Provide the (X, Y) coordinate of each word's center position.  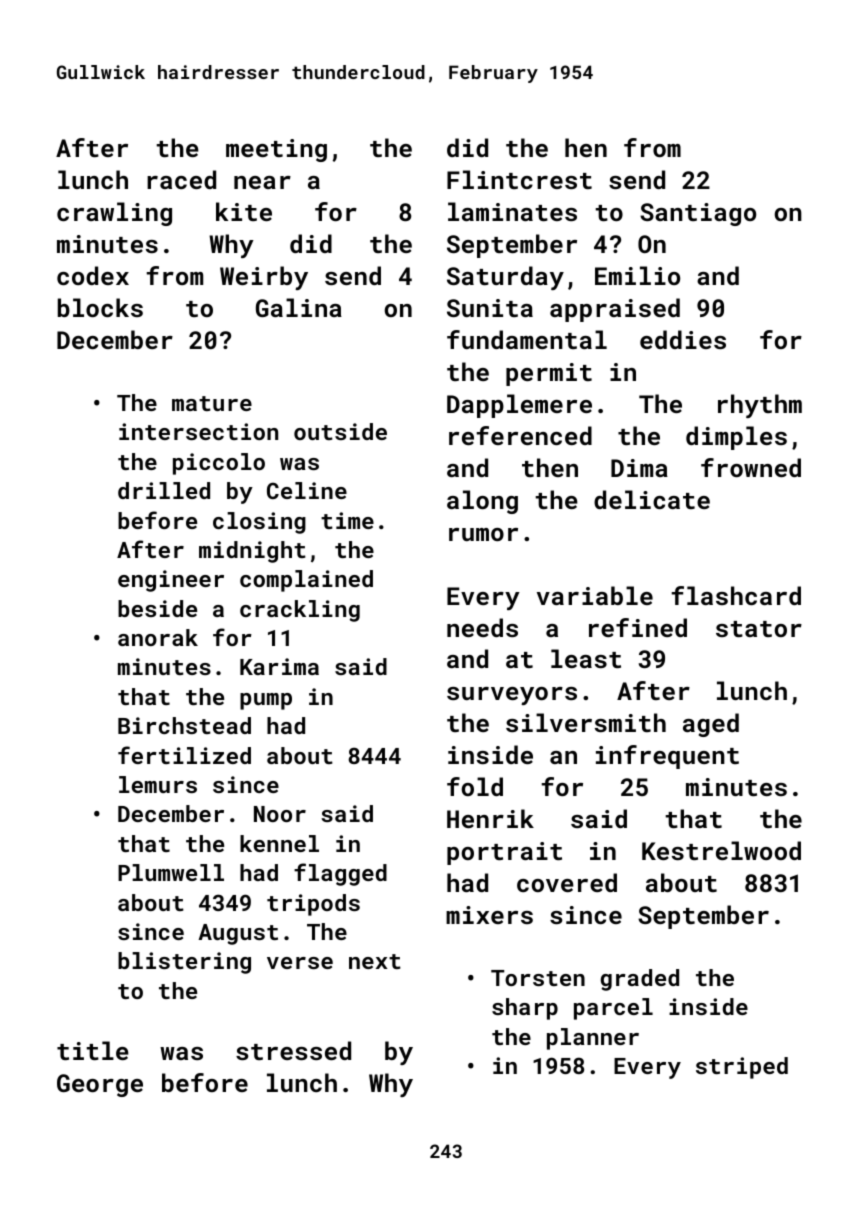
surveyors (512, 696)
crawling (114, 214)
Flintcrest (519, 179)
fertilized (184, 755)
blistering (184, 963)
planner (593, 1039)
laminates (512, 211)
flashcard (736, 595)
